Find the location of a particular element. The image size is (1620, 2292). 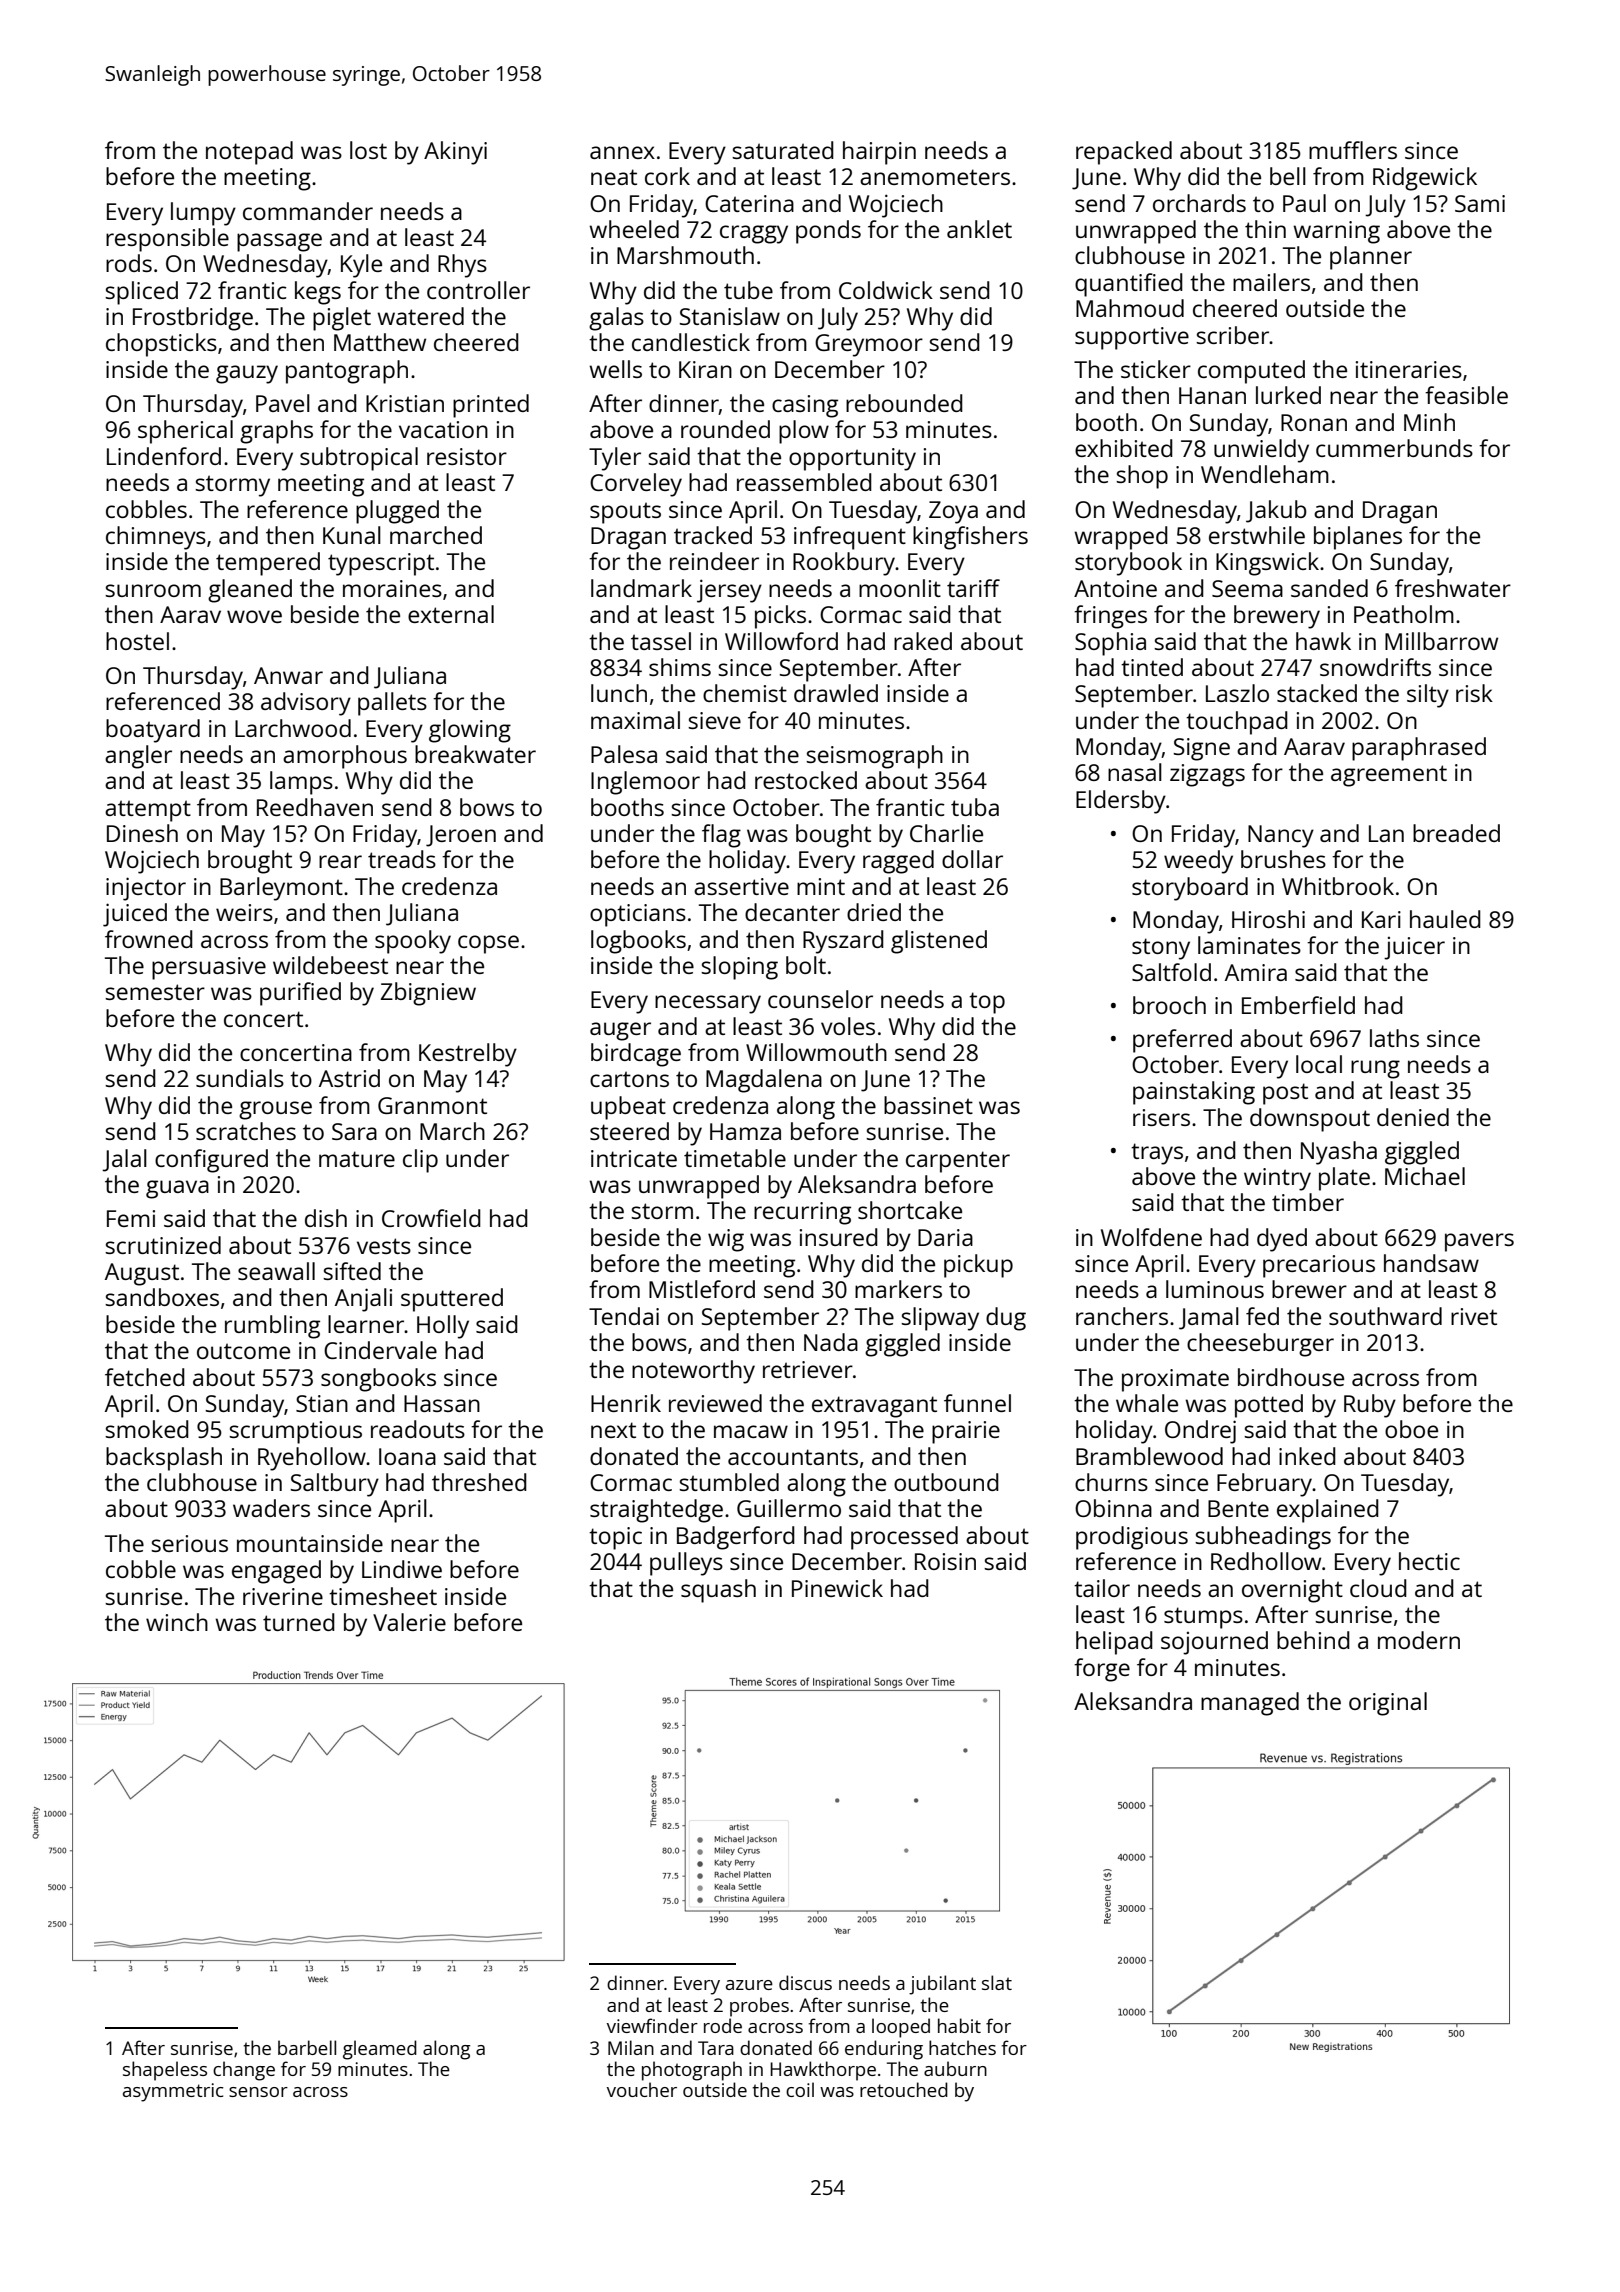

pantograph is located at coordinates (347, 372).
